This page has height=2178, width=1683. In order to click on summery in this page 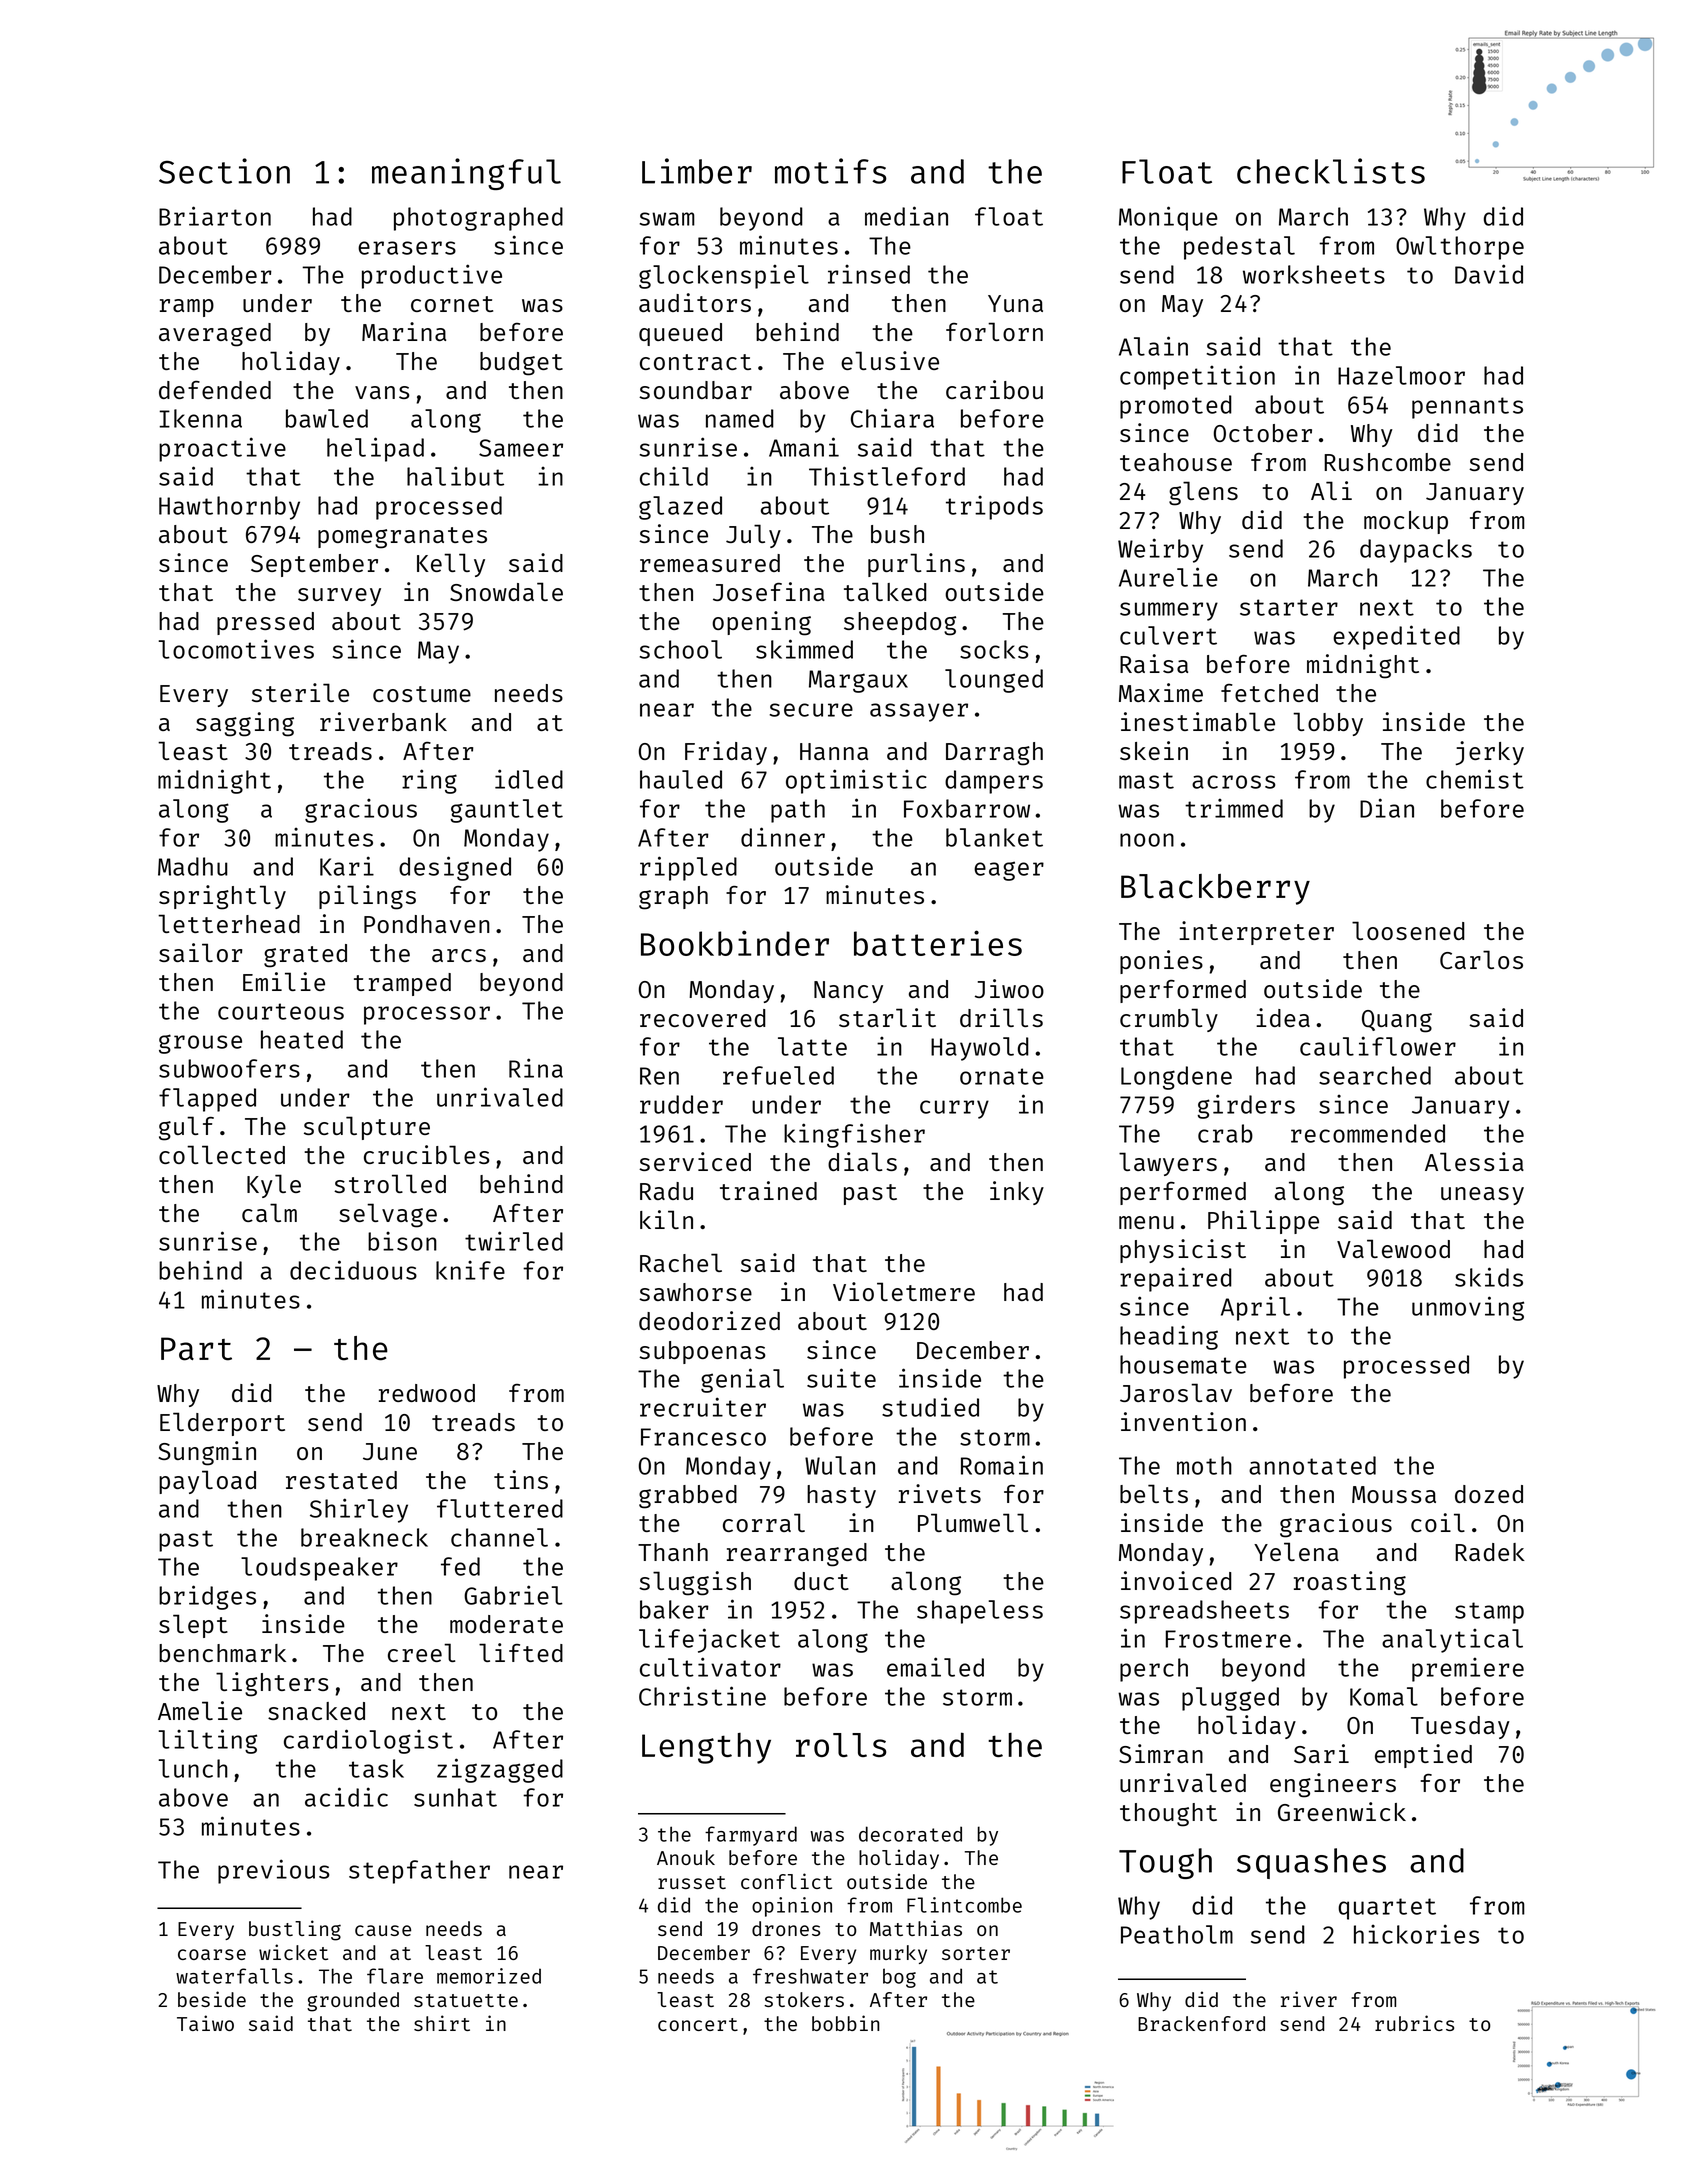, I will do `click(1169, 611)`.
